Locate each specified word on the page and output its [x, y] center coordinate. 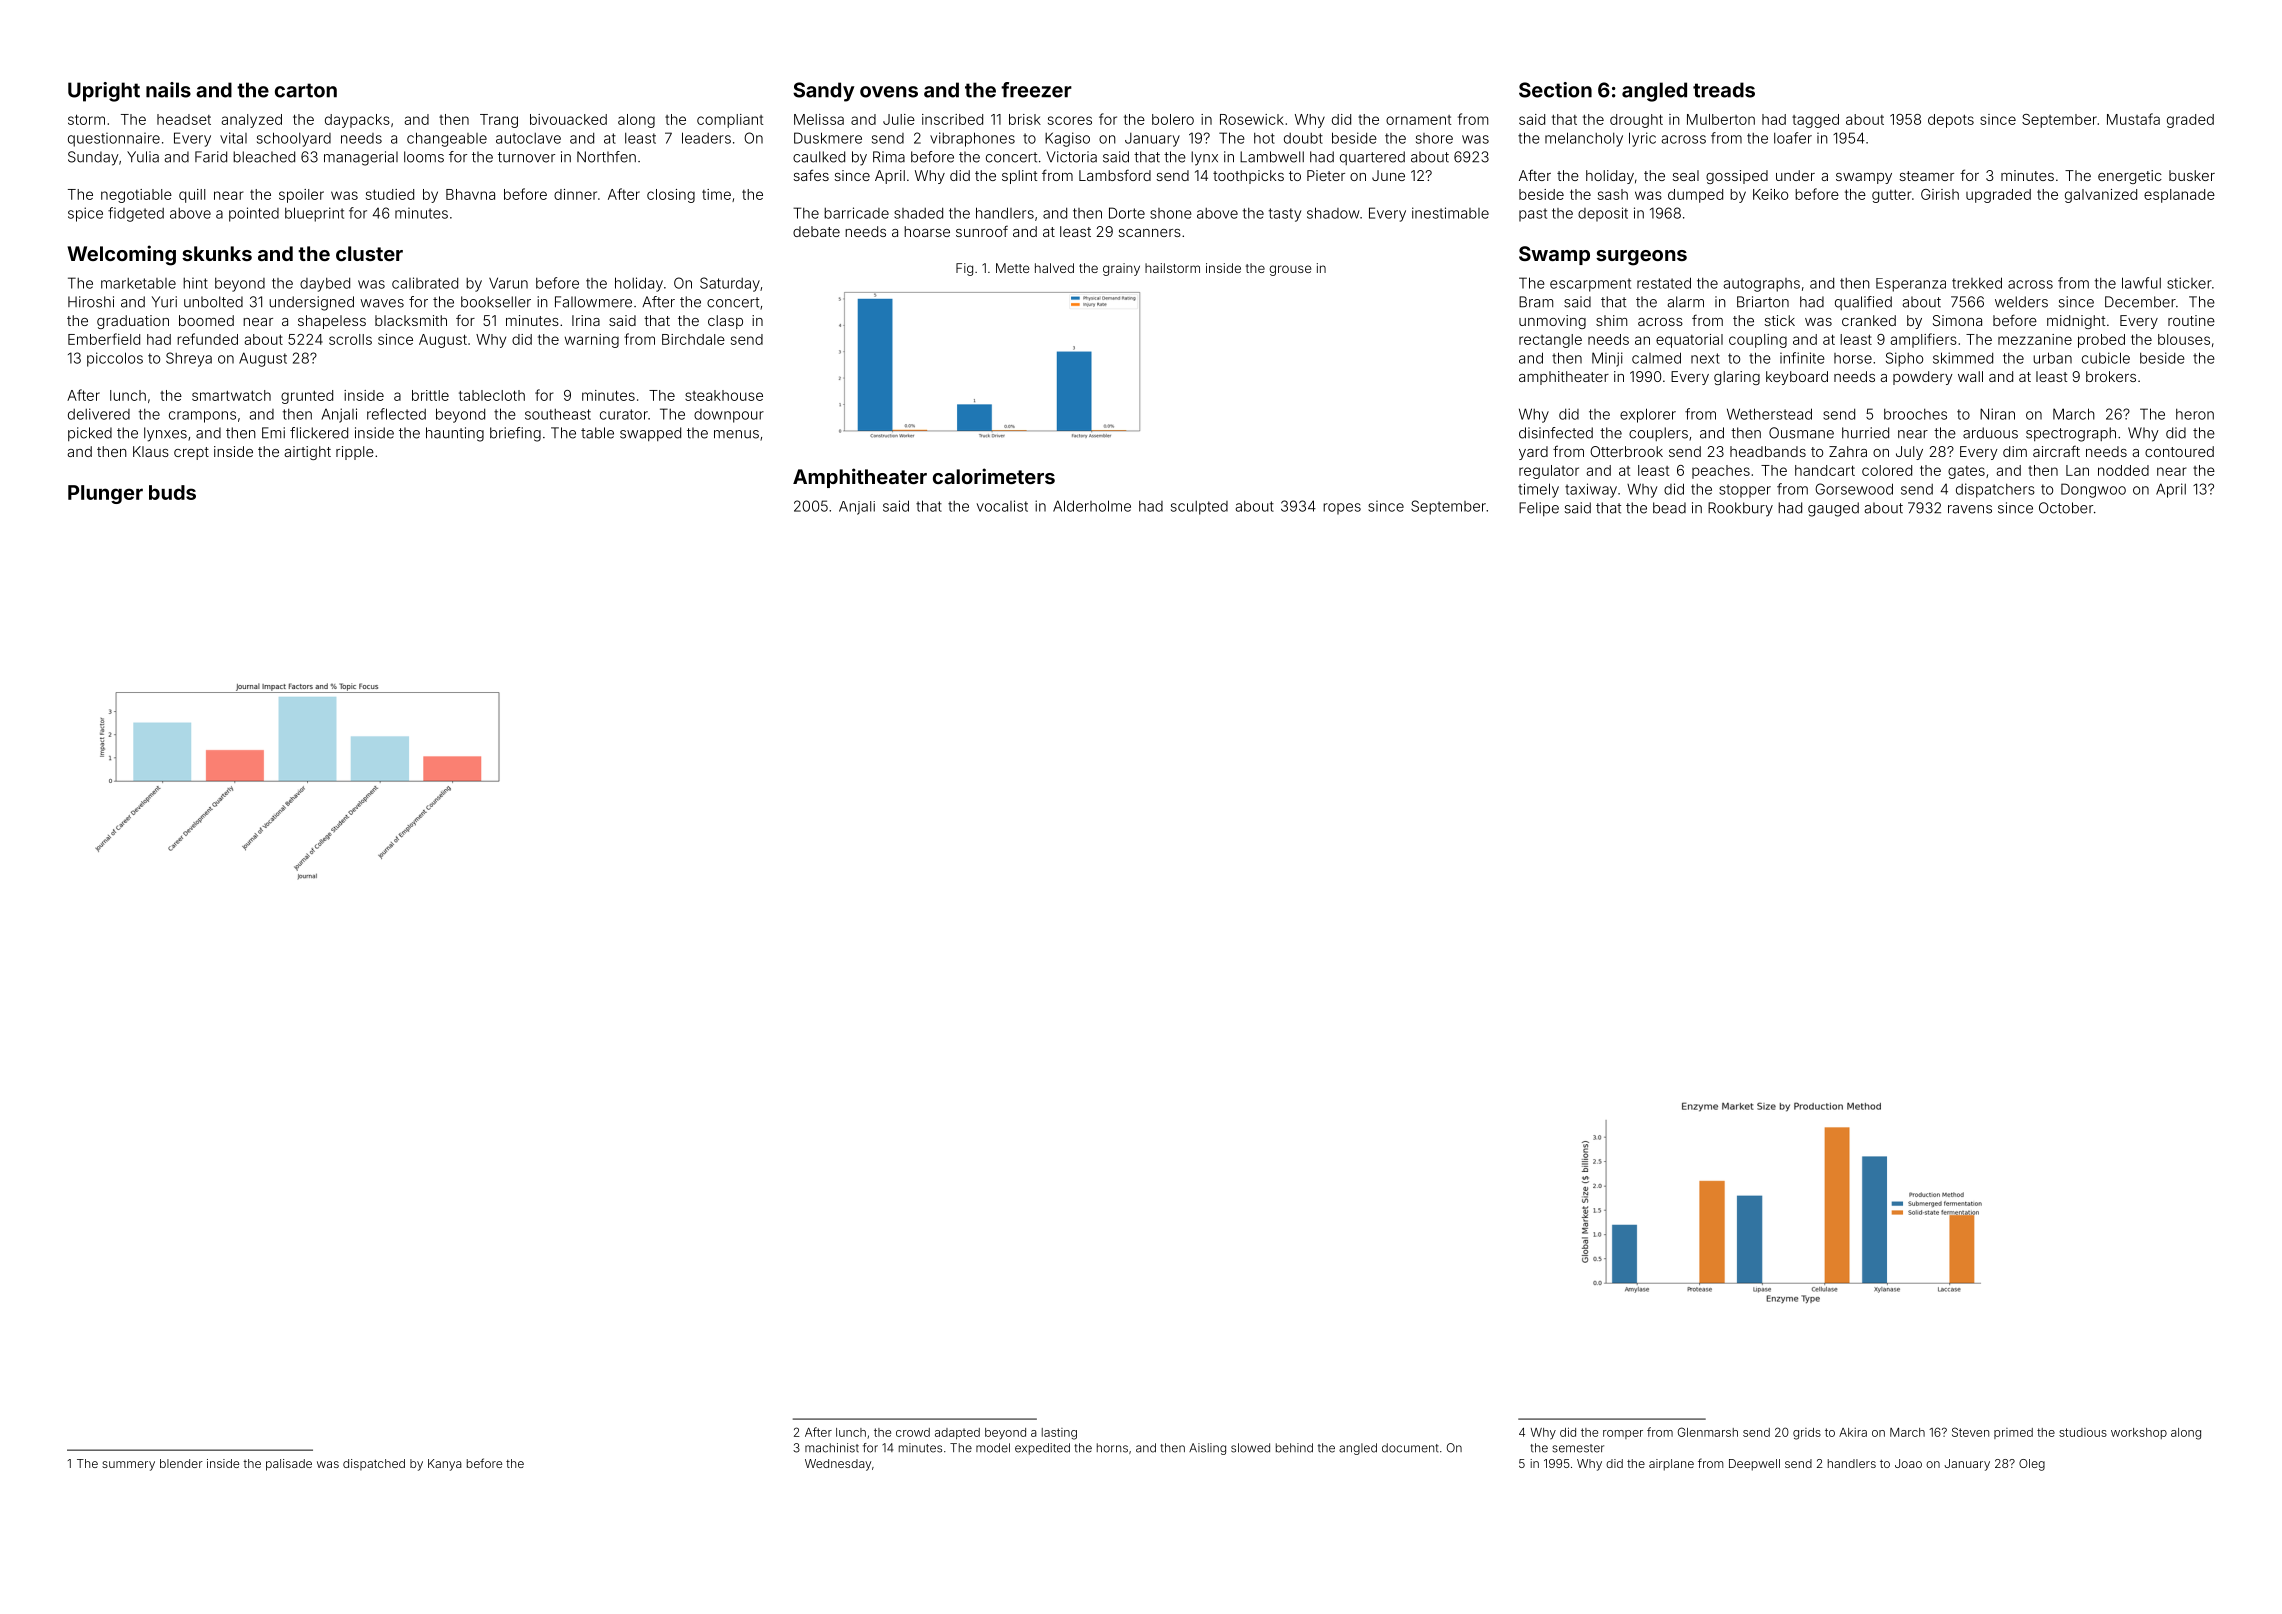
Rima [889, 157]
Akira [1853, 1432]
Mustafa [2133, 119]
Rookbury [1740, 509]
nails [168, 90]
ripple [355, 453]
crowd [913, 1432]
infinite [1802, 358]
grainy [1121, 269]
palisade [289, 1465]
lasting [1059, 1434]
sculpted [1199, 508]
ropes [1342, 509]
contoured [2179, 451]
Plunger [105, 494]
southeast [558, 414]
